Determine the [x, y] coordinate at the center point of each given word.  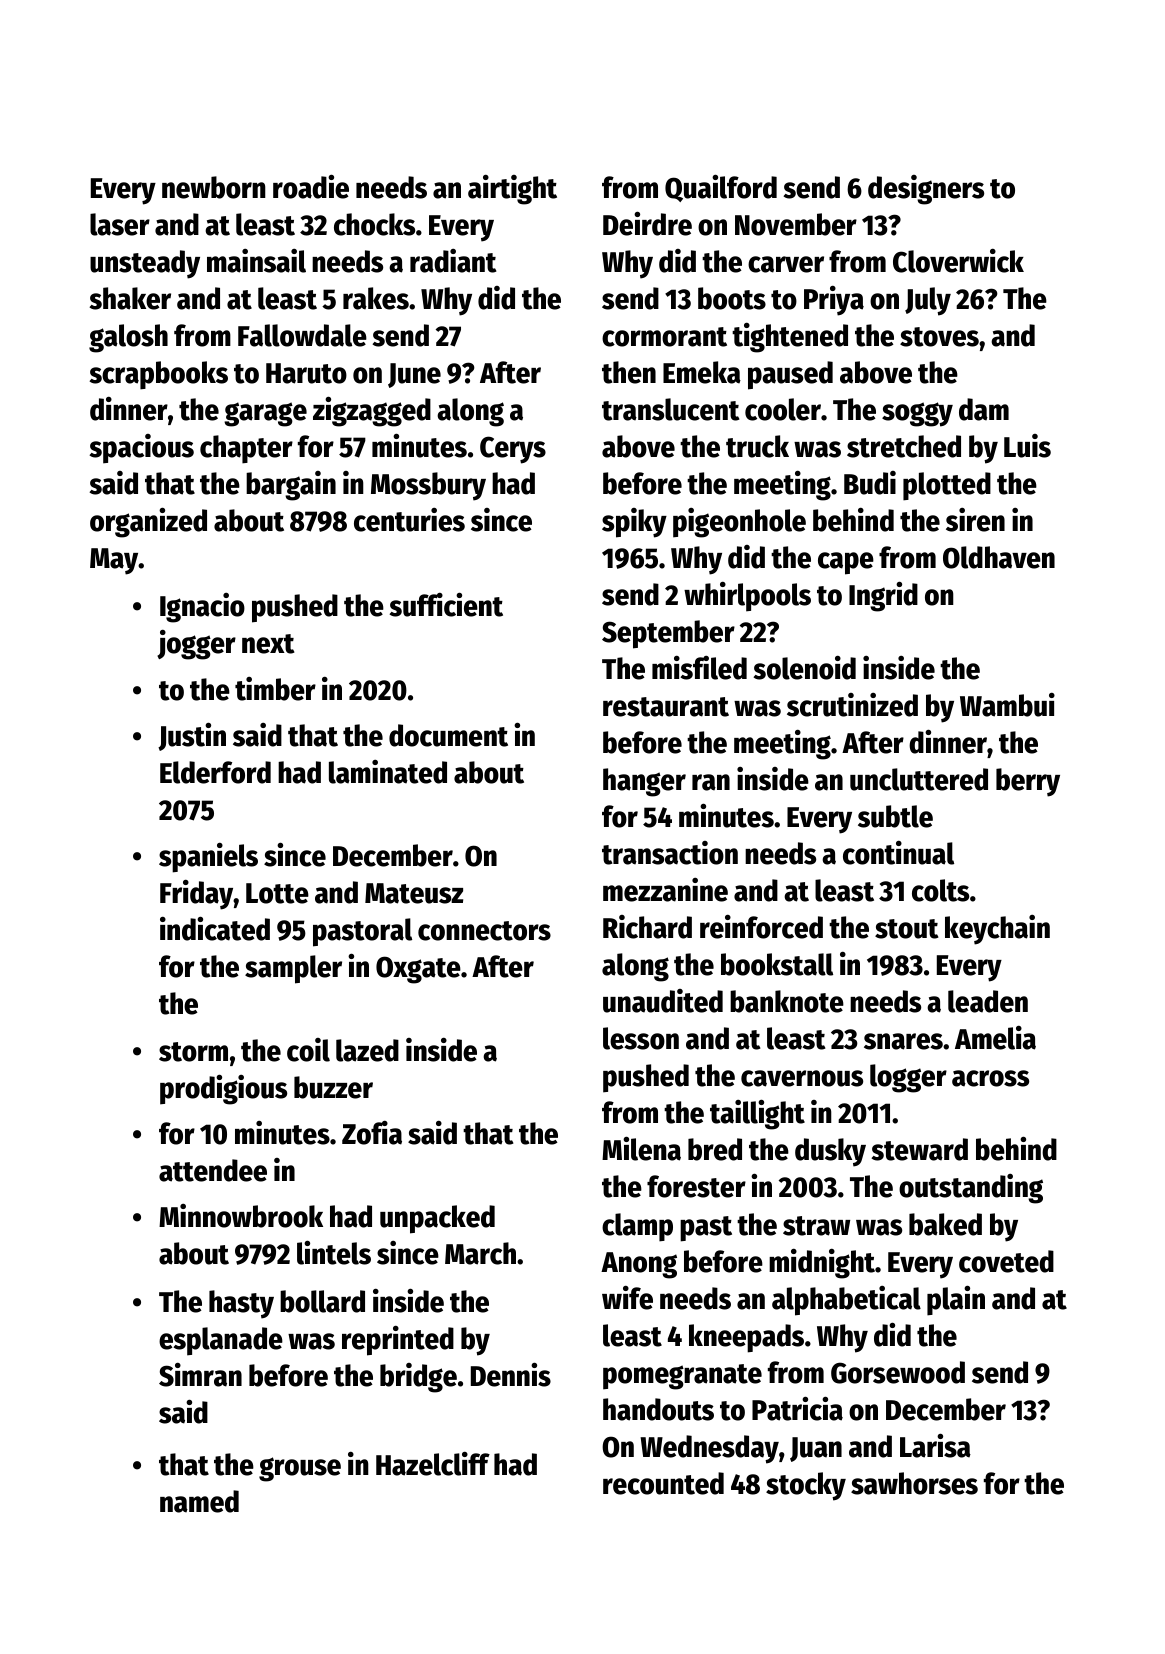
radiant [453, 261]
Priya [834, 301]
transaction [670, 853]
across [990, 1078]
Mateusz [414, 893]
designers [926, 190]
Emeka [702, 372]
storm [193, 1052]
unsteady [145, 264]
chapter [246, 449]
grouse [300, 1469]
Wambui [1007, 705]
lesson [641, 1038]
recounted [663, 1483]
